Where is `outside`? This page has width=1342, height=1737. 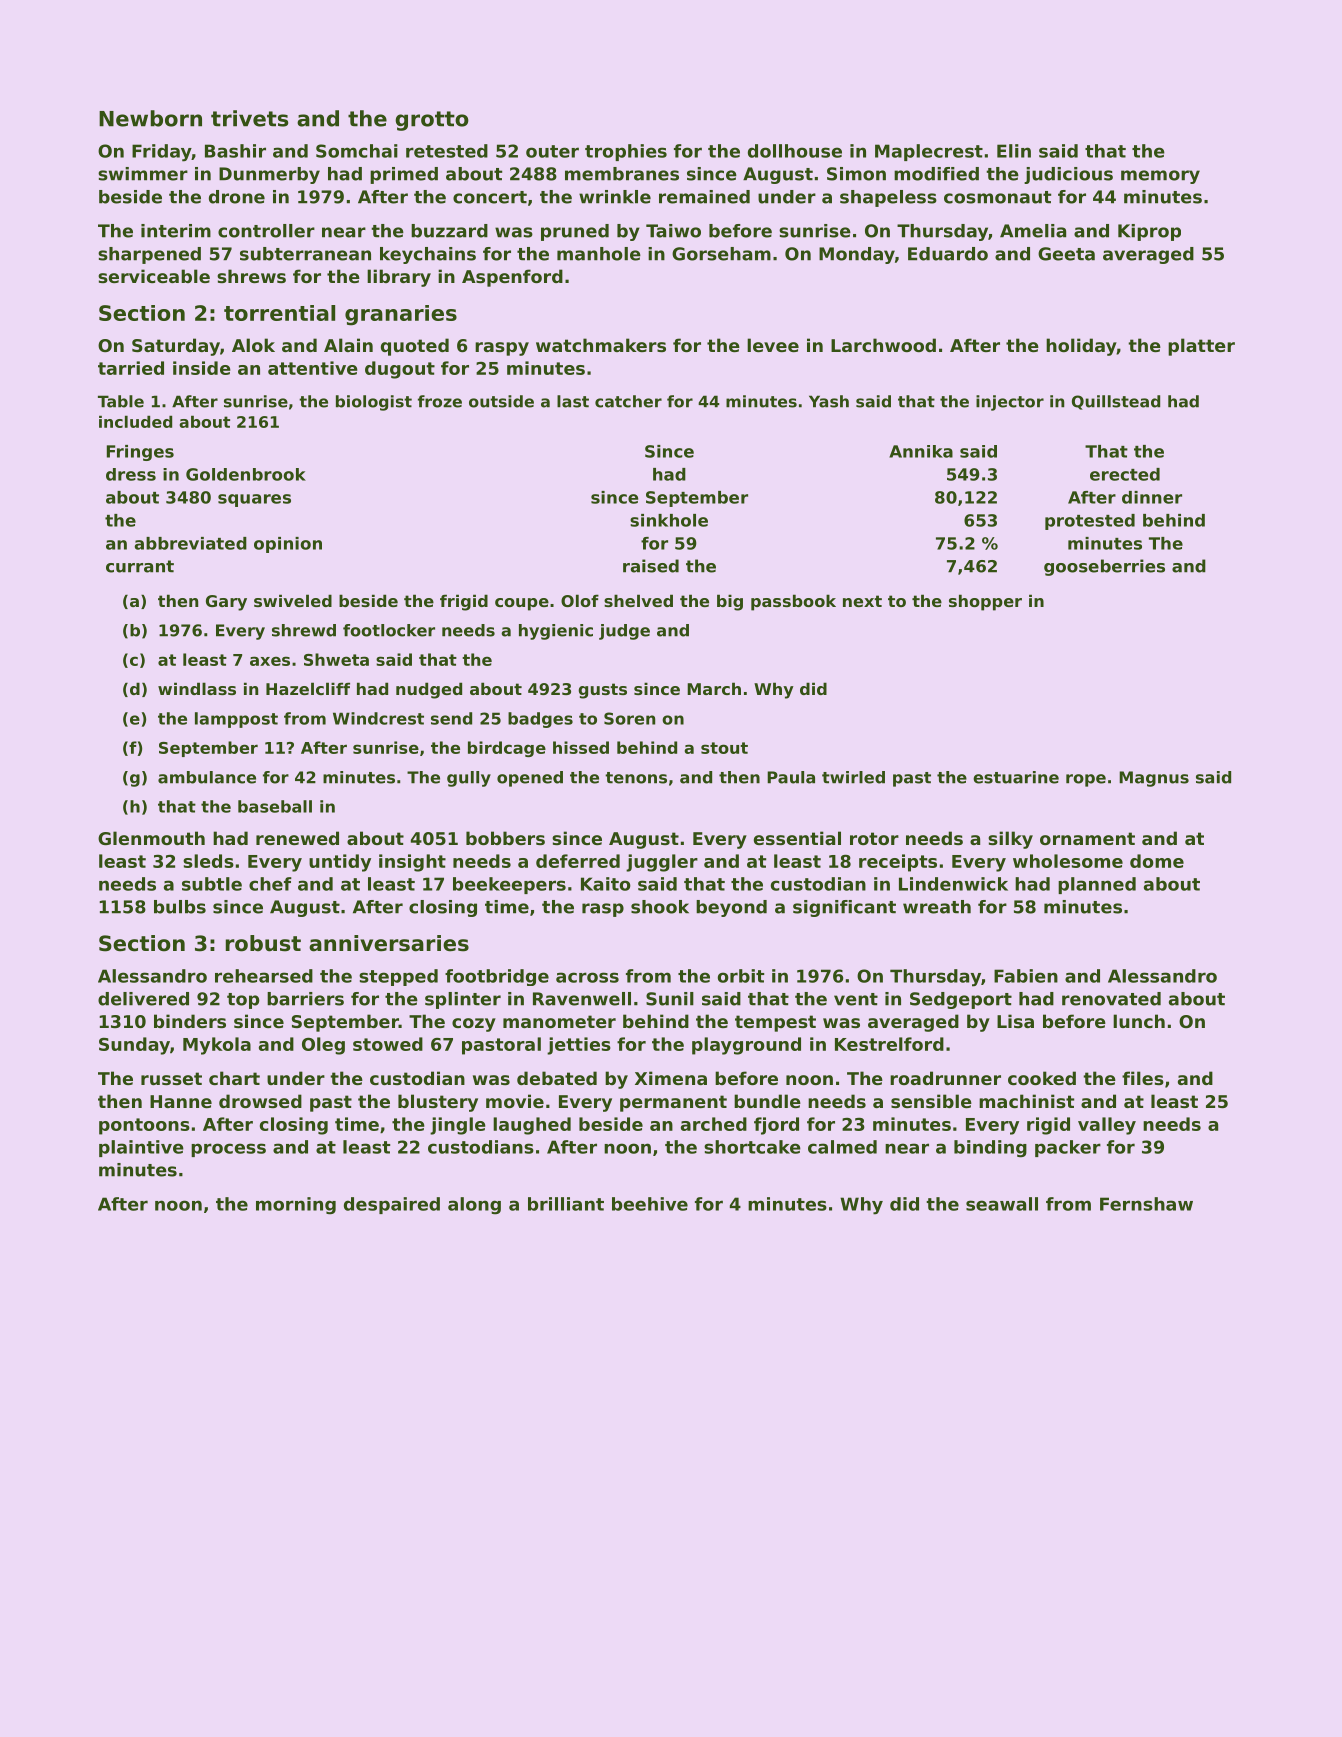
outside is located at coordinates (501, 401).
